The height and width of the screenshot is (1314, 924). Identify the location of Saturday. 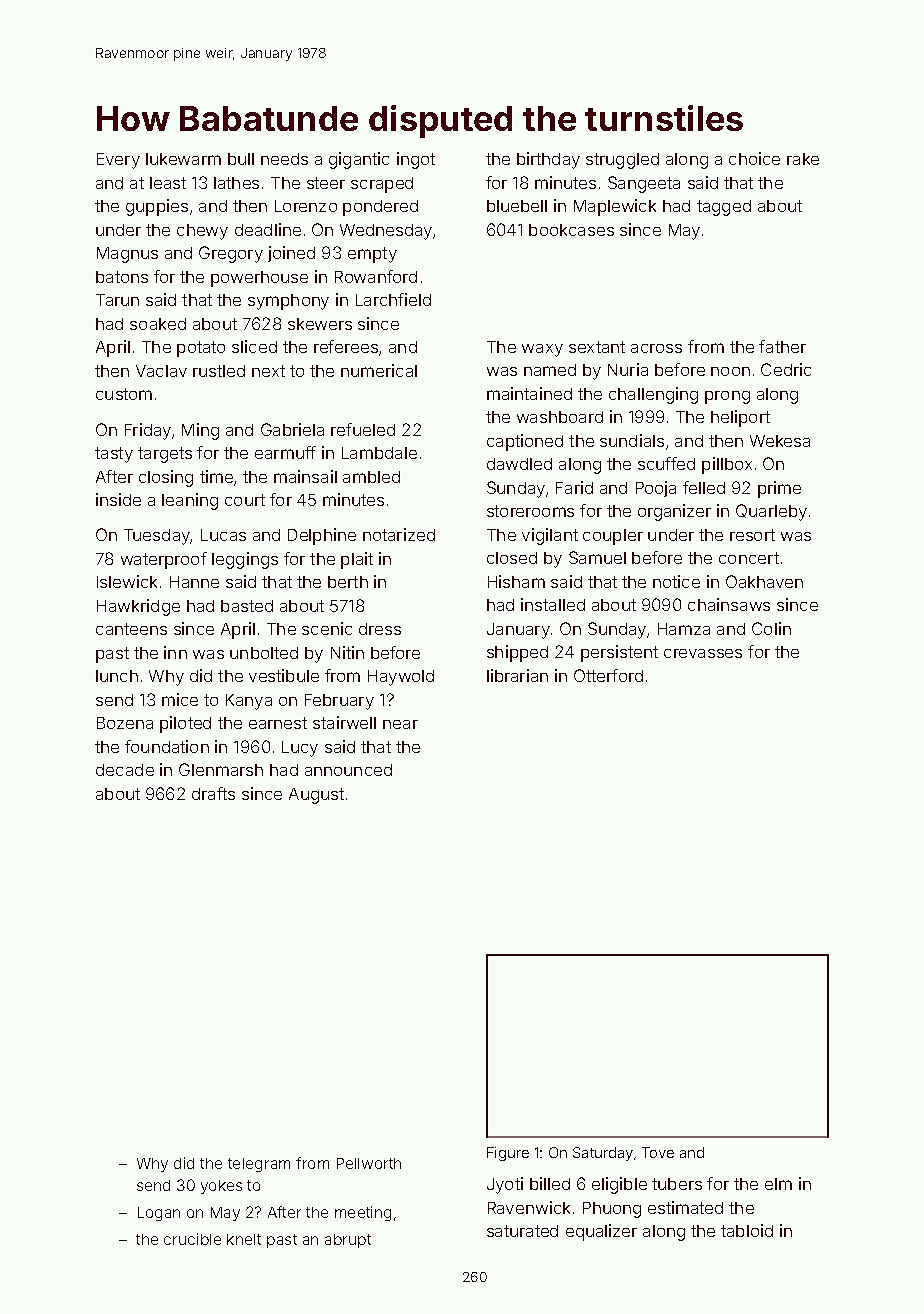
(603, 1154).
